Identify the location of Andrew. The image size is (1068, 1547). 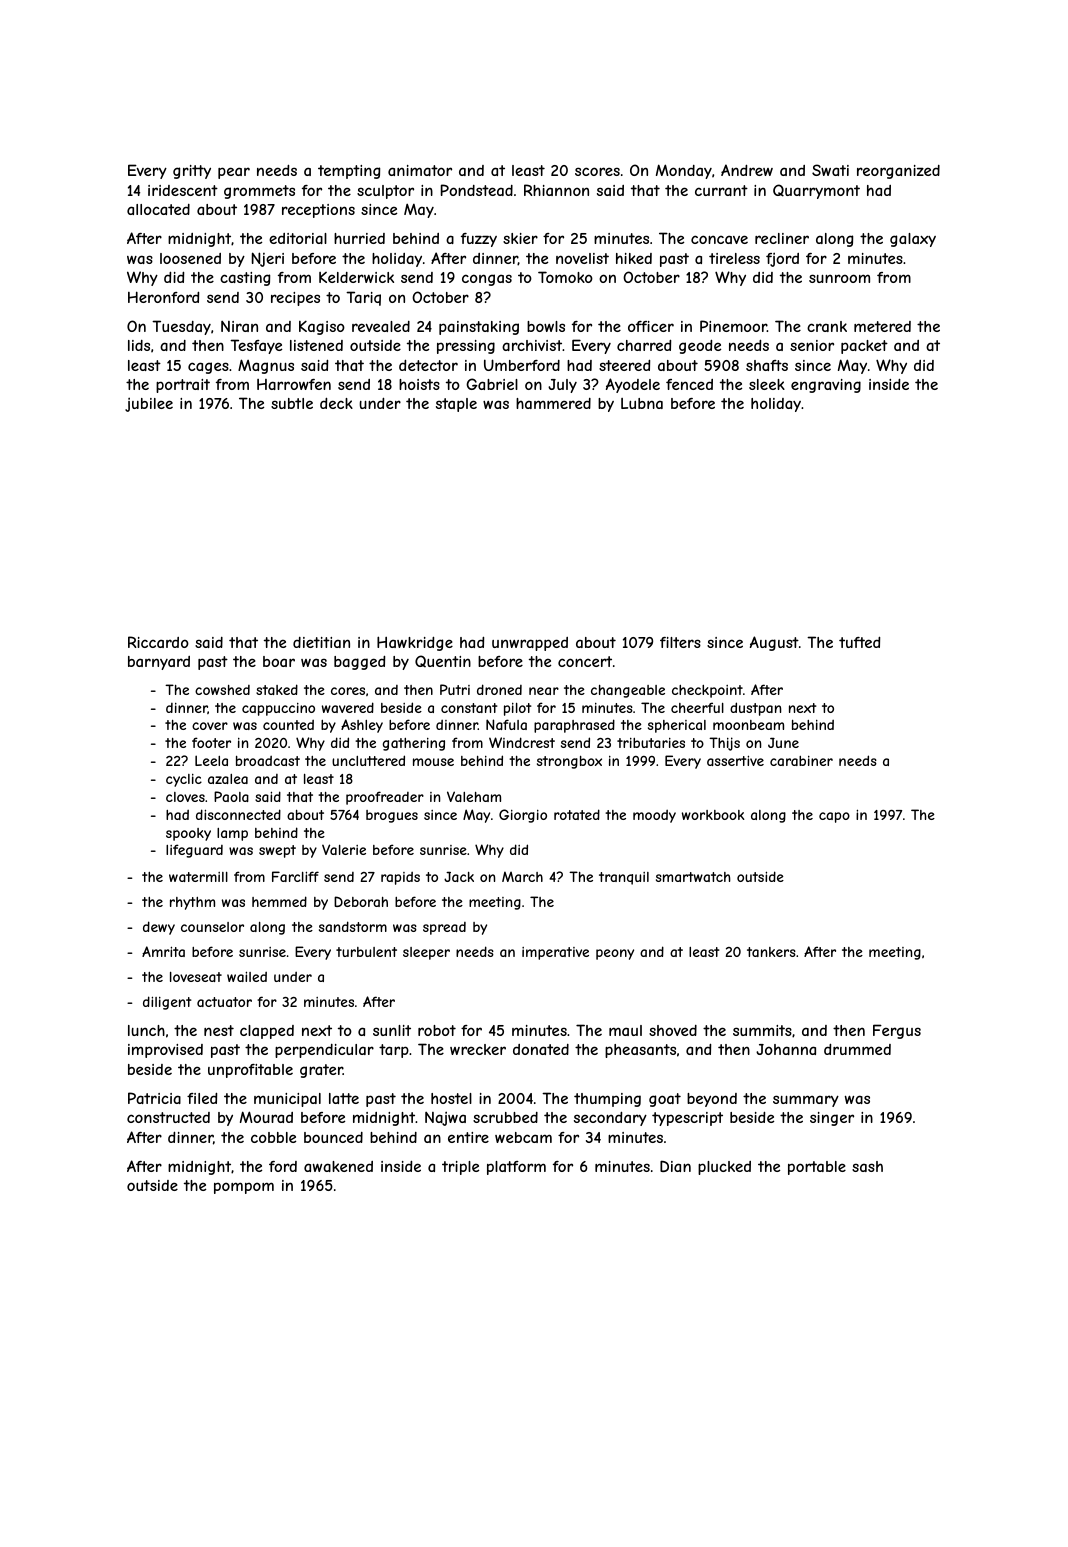
(747, 170).
